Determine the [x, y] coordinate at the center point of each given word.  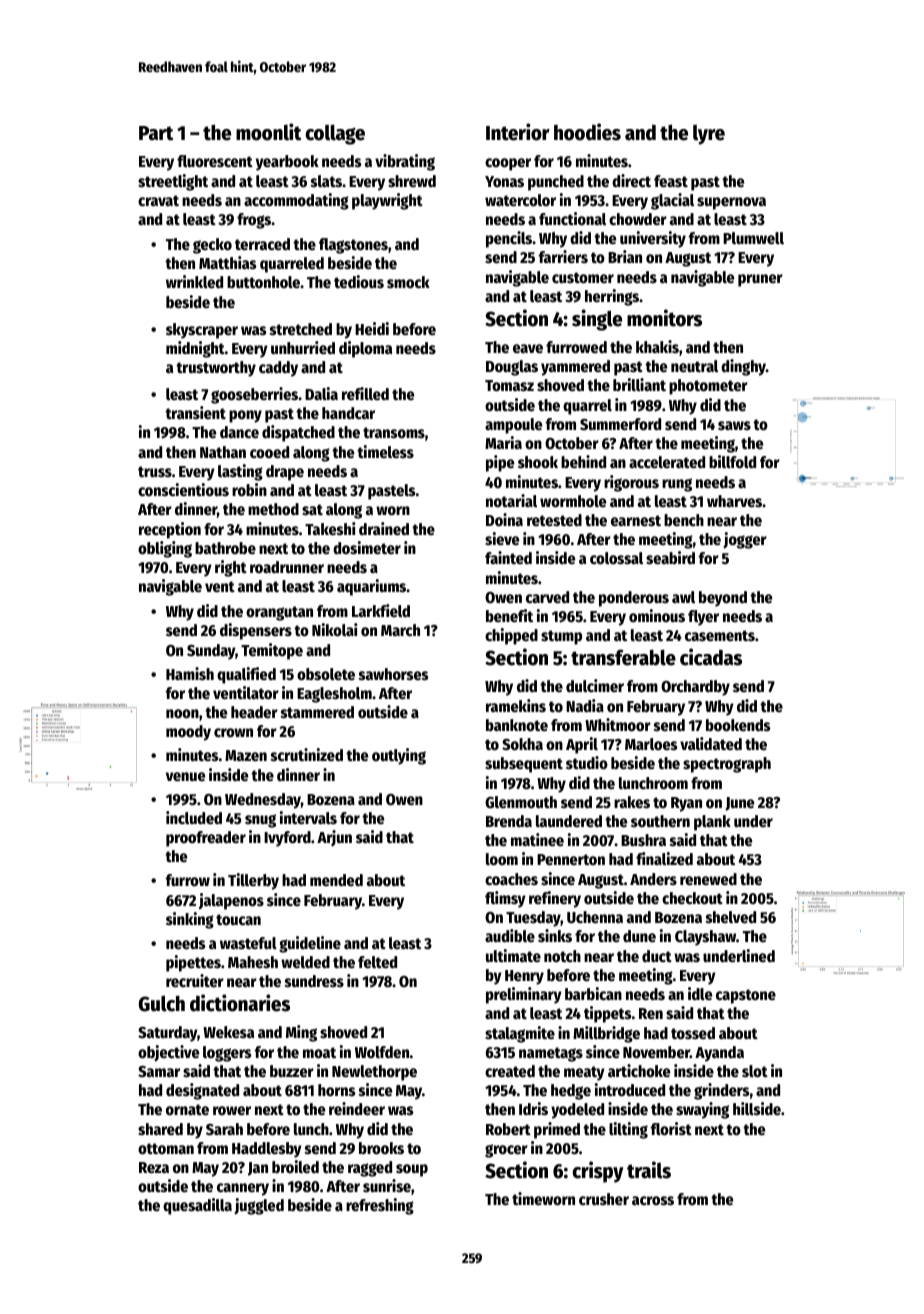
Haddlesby [267, 1150]
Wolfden [382, 1052]
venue [185, 777]
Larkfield [381, 610]
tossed [693, 1033]
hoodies [587, 132]
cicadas [711, 657]
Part [156, 133]
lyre [709, 135]
